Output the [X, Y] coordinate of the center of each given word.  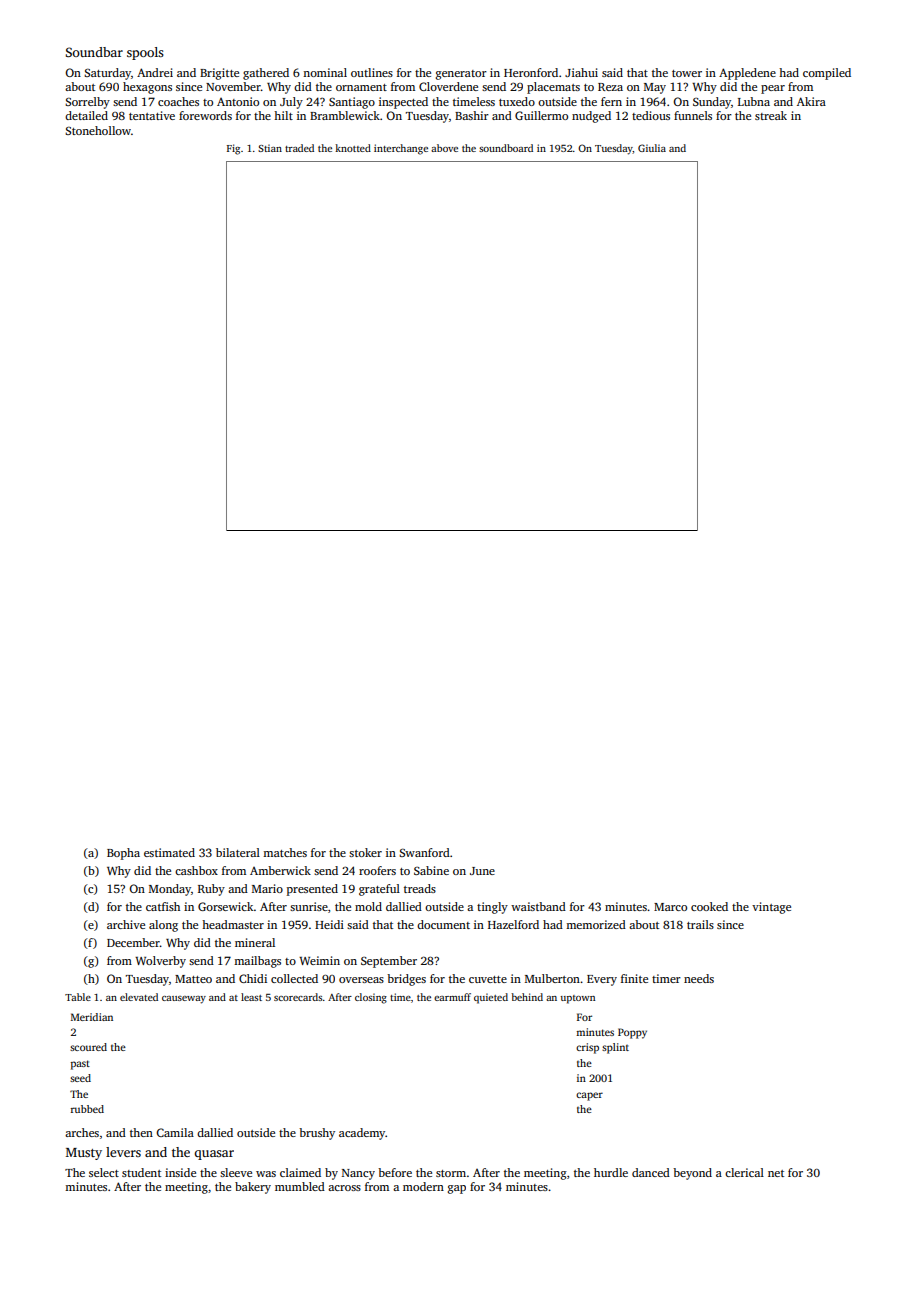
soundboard [506, 148]
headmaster [233, 924]
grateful [379, 890]
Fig [233, 149]
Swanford [424, 852]
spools [145, 53]
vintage [771, 908]
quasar [214, 1155]
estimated [169, 852]
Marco [670, 907]
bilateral [238, 852]
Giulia [652, 148]
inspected [403, 103]
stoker [365, 852]
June [482, 871]
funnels [693, 115]
